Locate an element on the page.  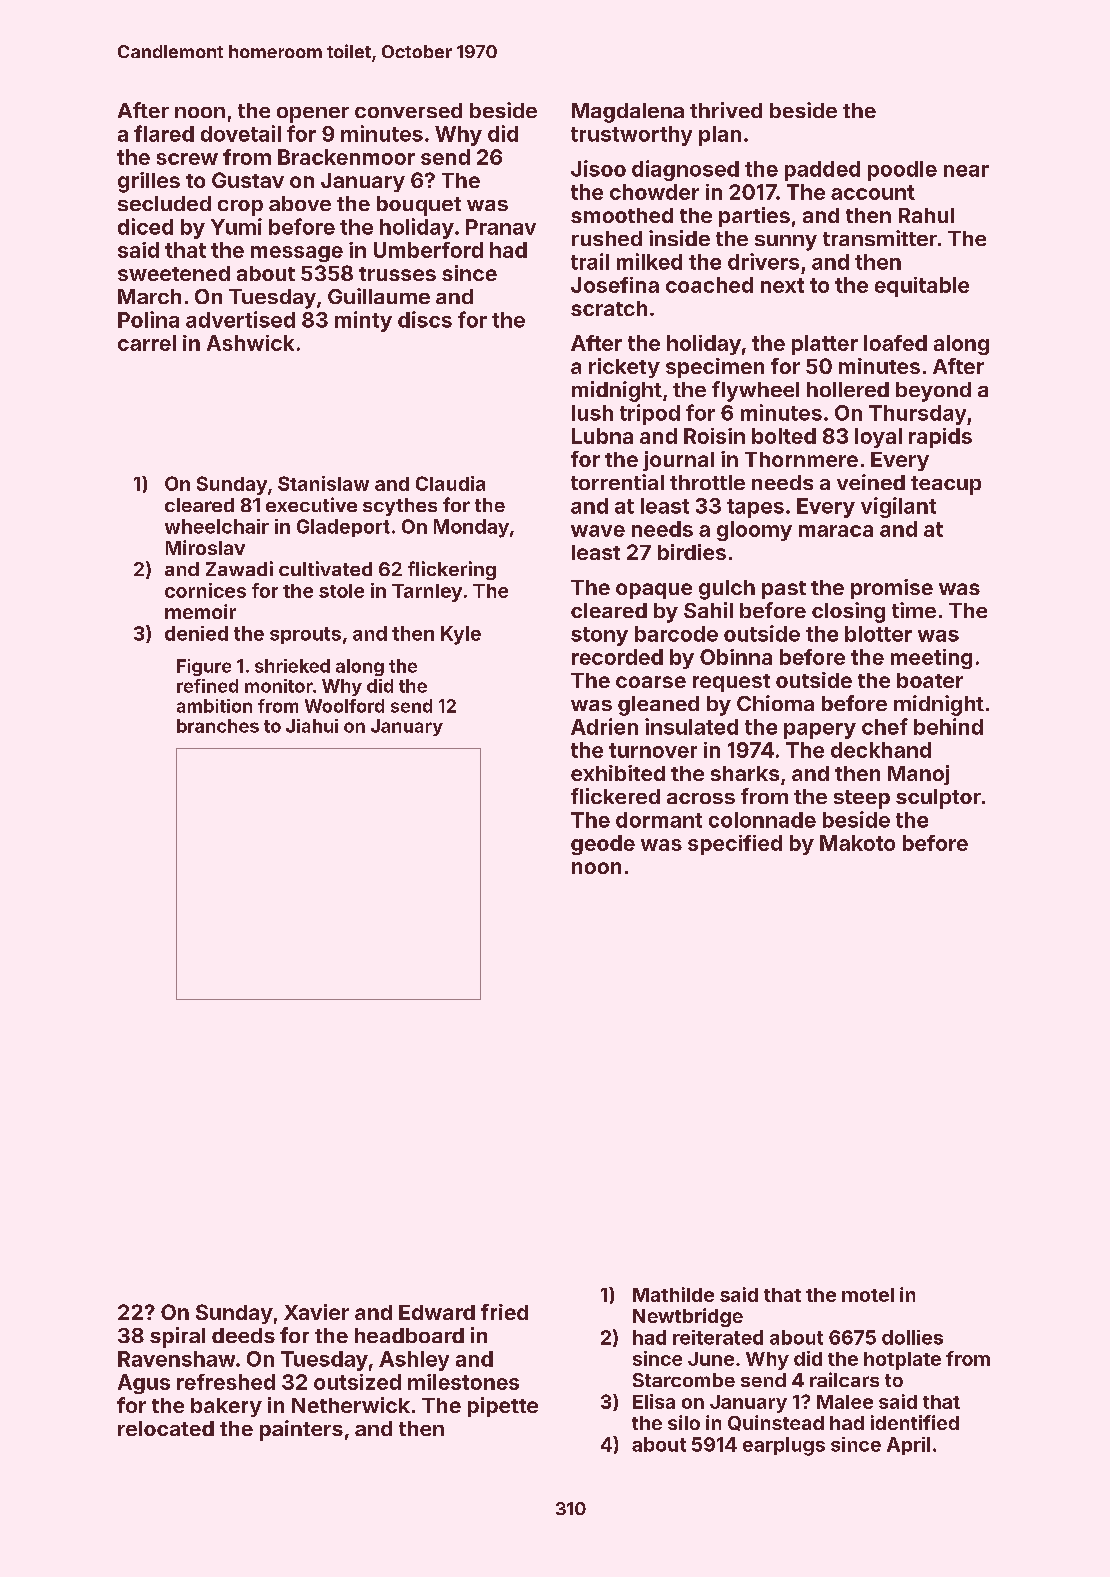
Miroslav is located at coordinates (205, 547).
